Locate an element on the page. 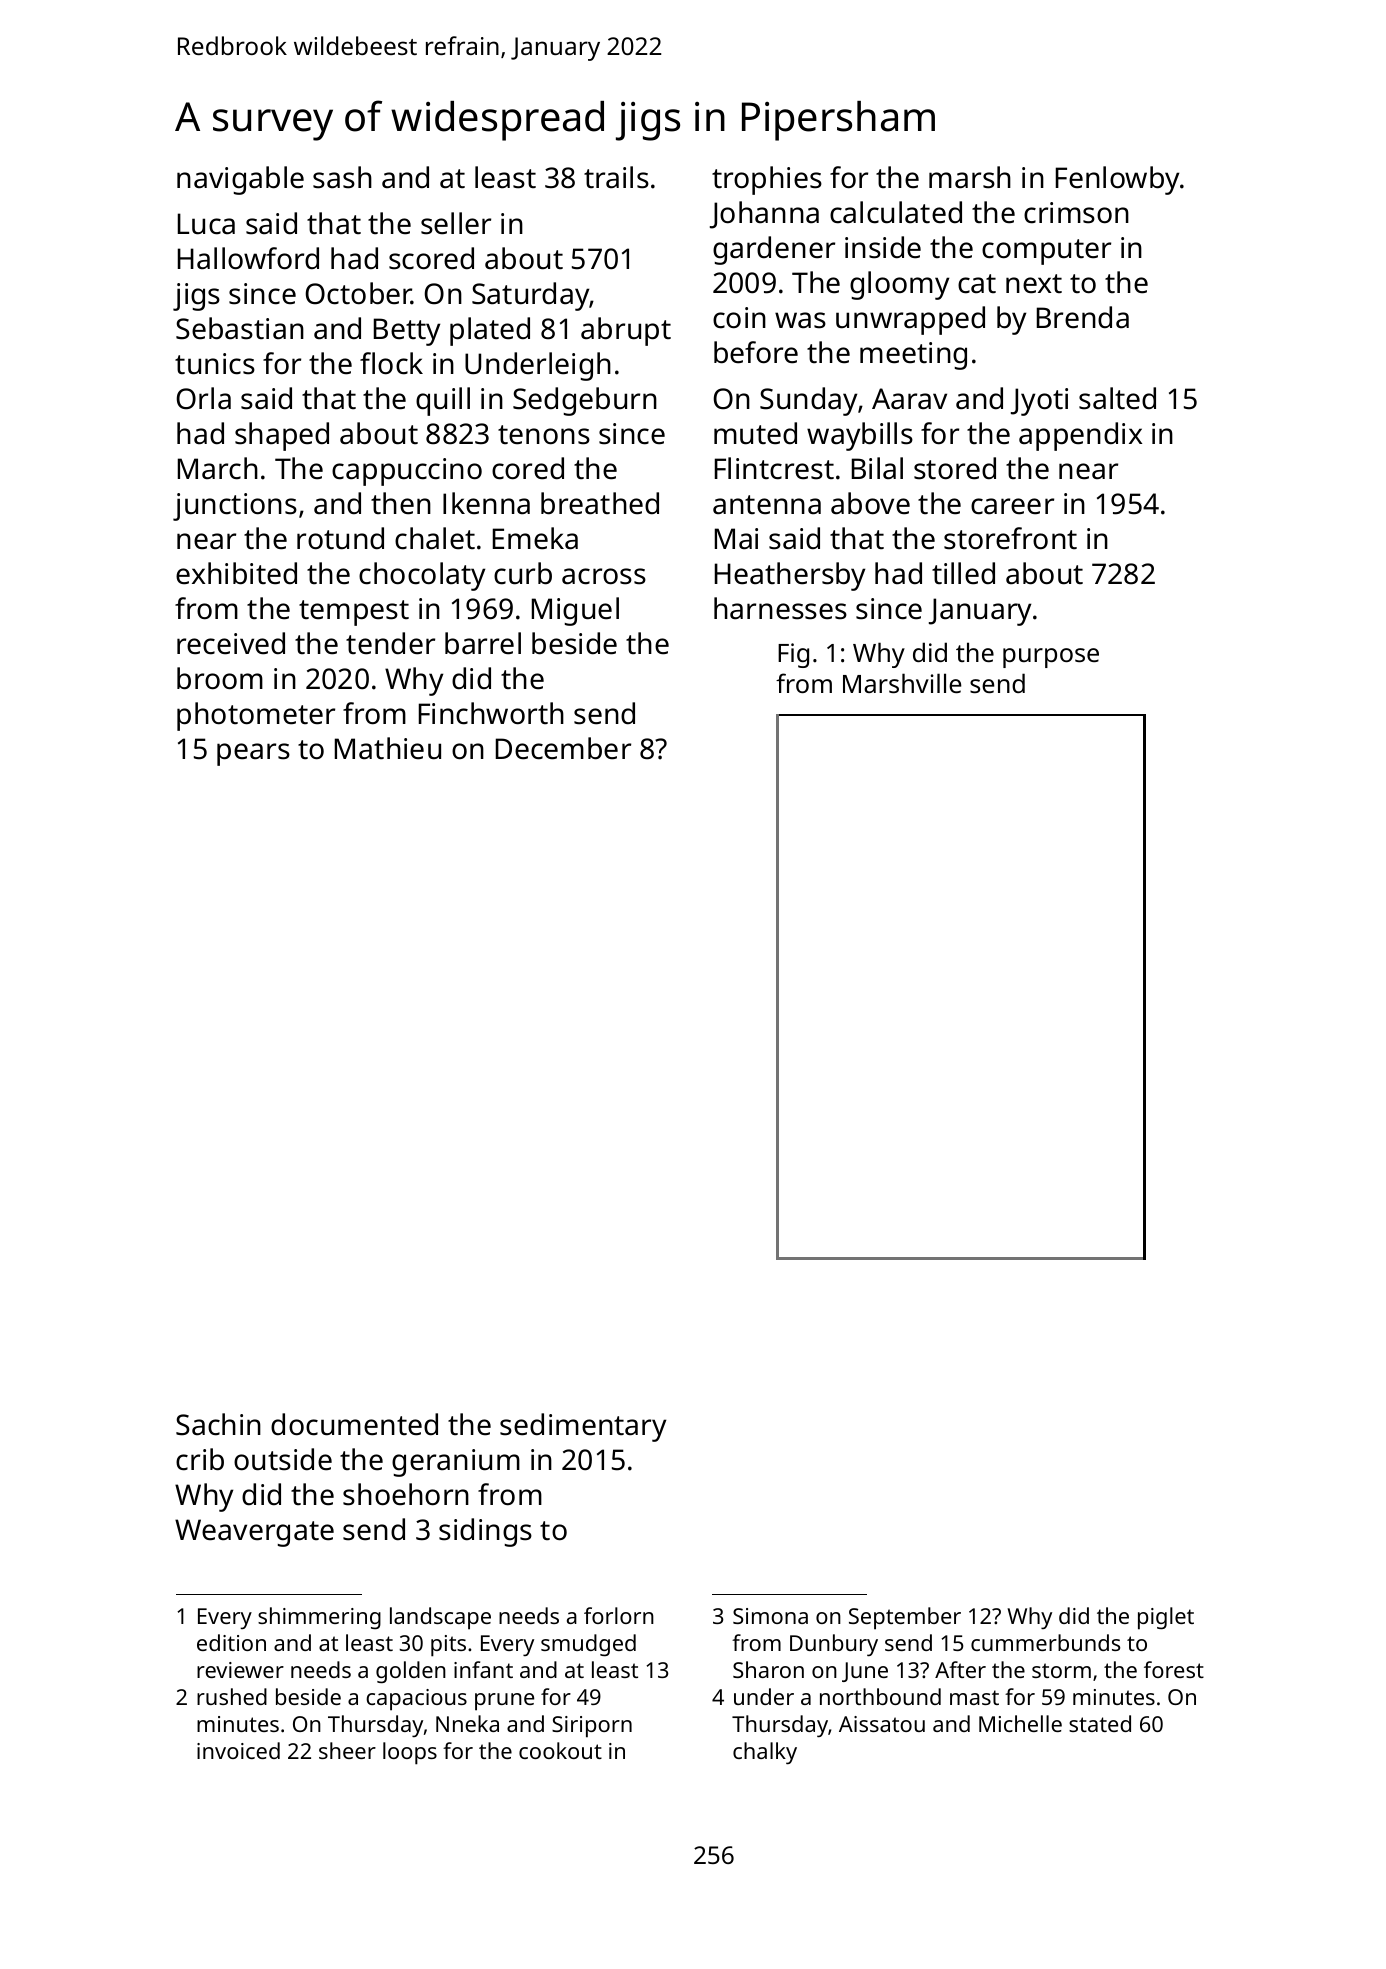  shoehorn is located at coordinates (406, 1494).
